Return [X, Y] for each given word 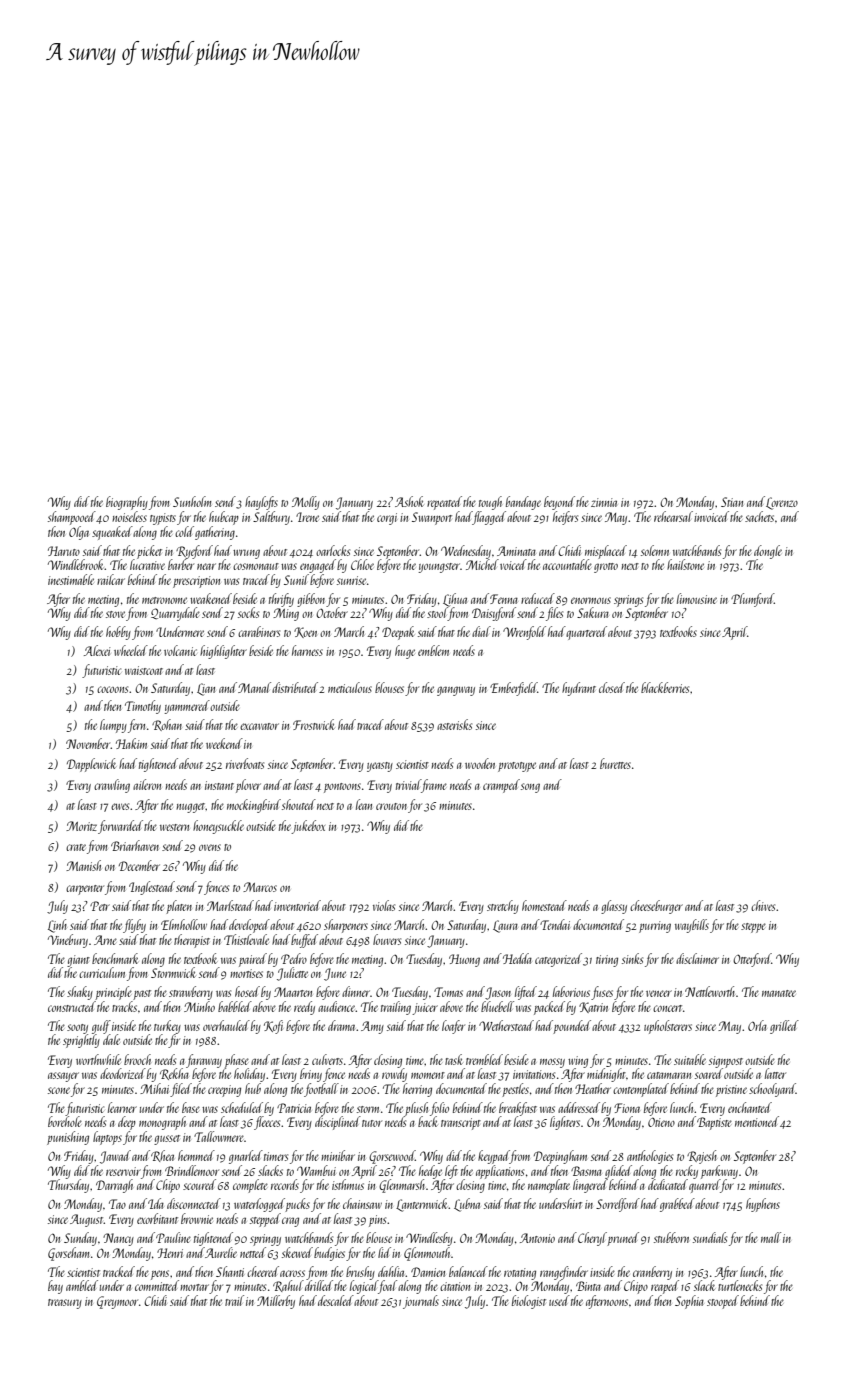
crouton [391, 806]
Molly [306, 503]
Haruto [64, 551]
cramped [501, 786]
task [454, 1059]
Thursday [68, 1186]
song [530, 788]
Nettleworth [710, 991]
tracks [124, 1006]
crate [76, 847]
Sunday [80, 1239]
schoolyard [772, 1090]
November [88, 743]
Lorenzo [782, 503]
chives [763, 905]
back [428, 1121]
